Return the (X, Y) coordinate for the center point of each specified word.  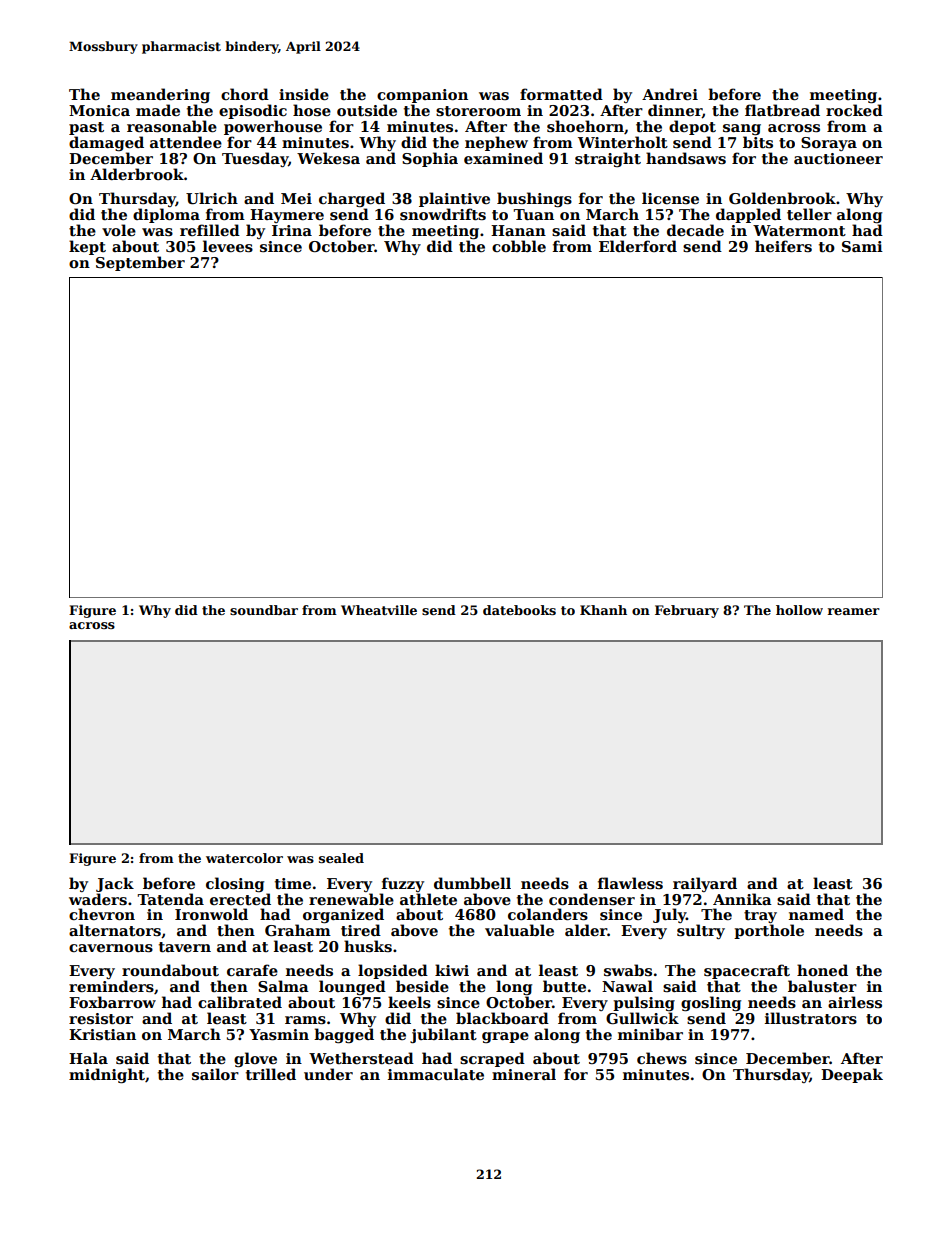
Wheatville (379, 610)
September (140, 263)
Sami (862, 246)
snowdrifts (443, 214)
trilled (271, 1074)
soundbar (264, 610)
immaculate (436, 1074)
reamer (854, 611)
